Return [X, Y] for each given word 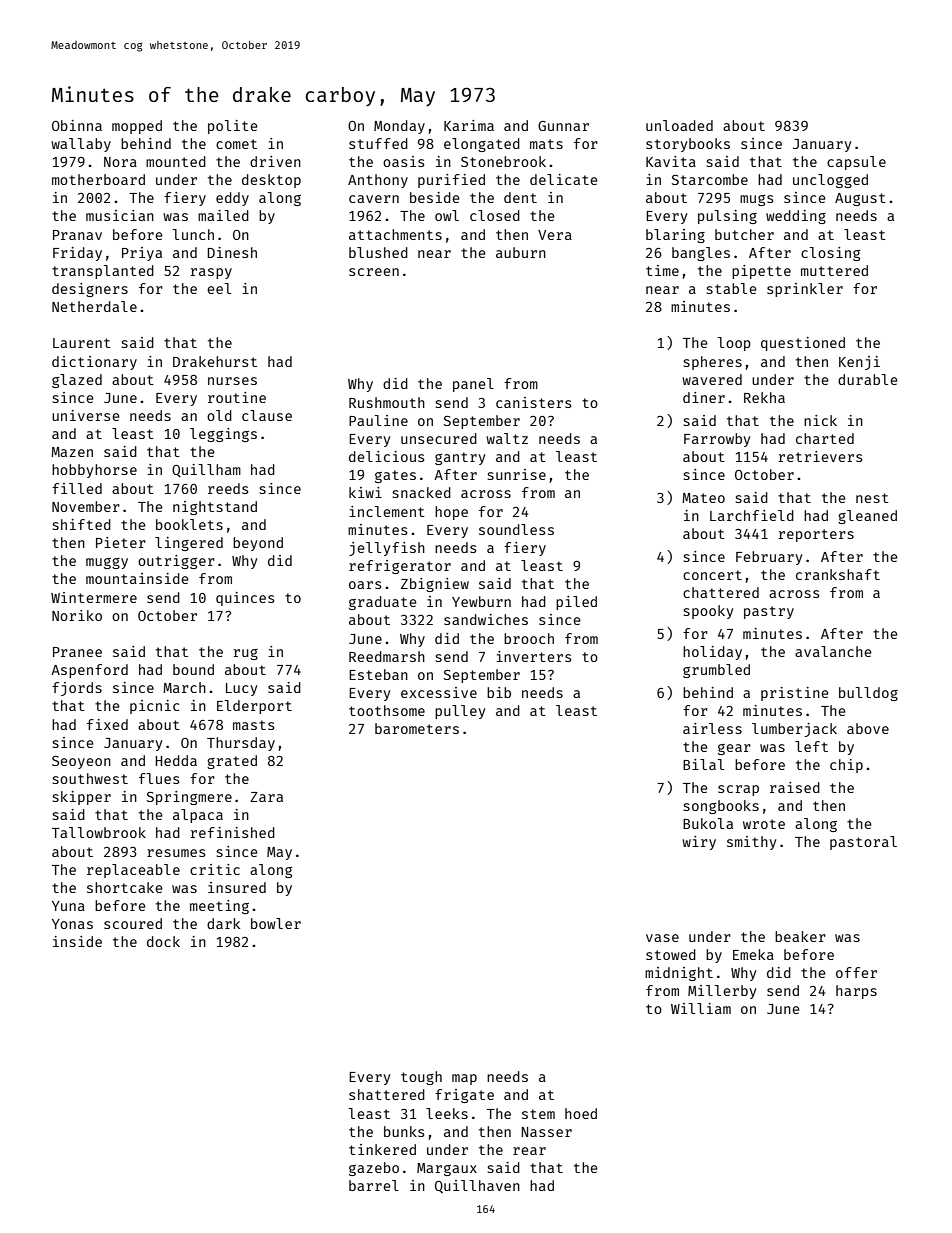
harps [856, 992]
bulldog [868, 694]
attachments [395, 234]
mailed [223, 215]
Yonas [72, 924]
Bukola [708, 823]
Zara [266, 797]
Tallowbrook [99, 832]
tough [421, 1078]
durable [868, 379]
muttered [834, 270]
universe [86, 415]
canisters [534, 402]
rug [245, 654]
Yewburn [481, 601]
